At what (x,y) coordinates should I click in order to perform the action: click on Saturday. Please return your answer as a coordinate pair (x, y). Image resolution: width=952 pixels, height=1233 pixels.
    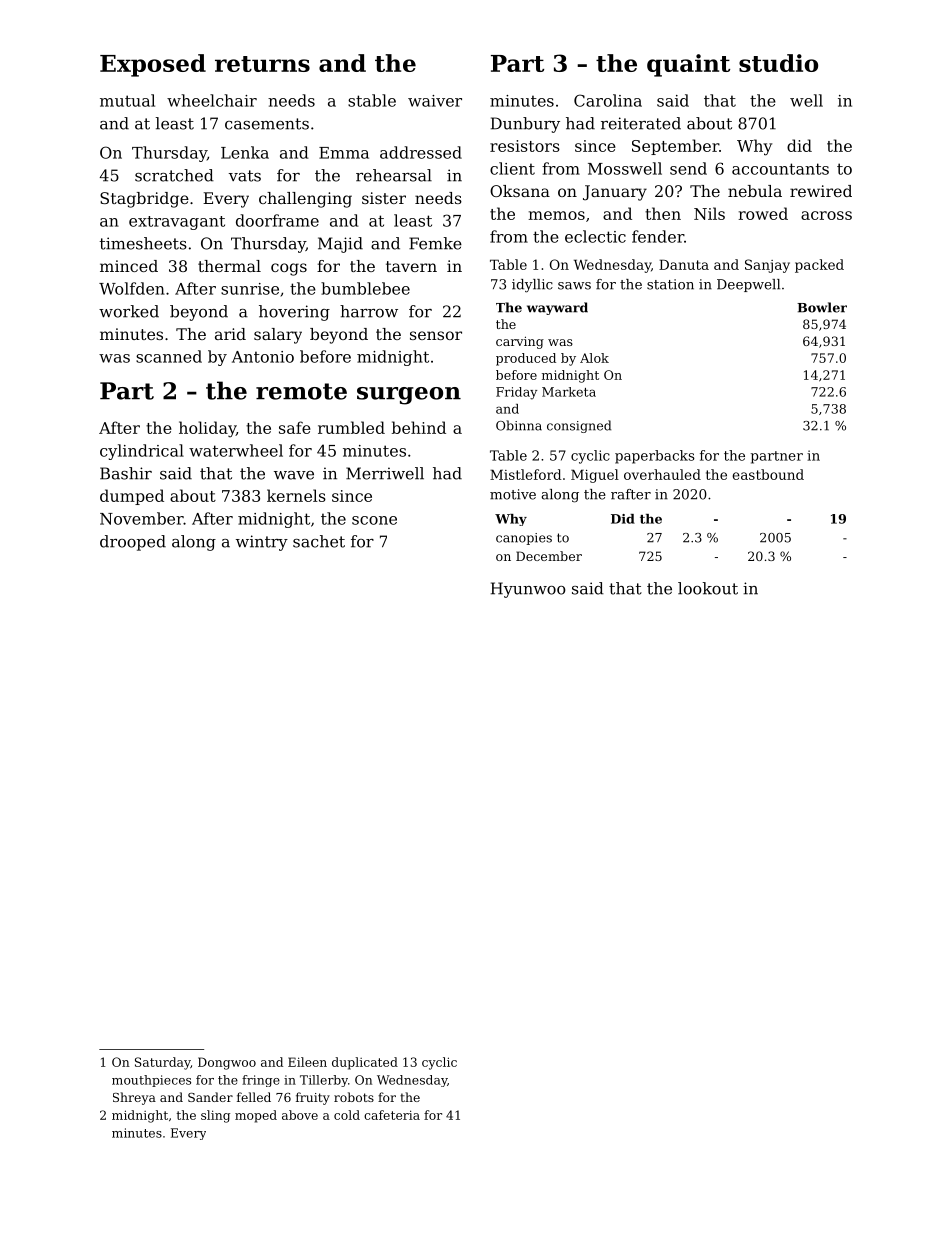
    Looking at the image, I should click on (162, 1063).
